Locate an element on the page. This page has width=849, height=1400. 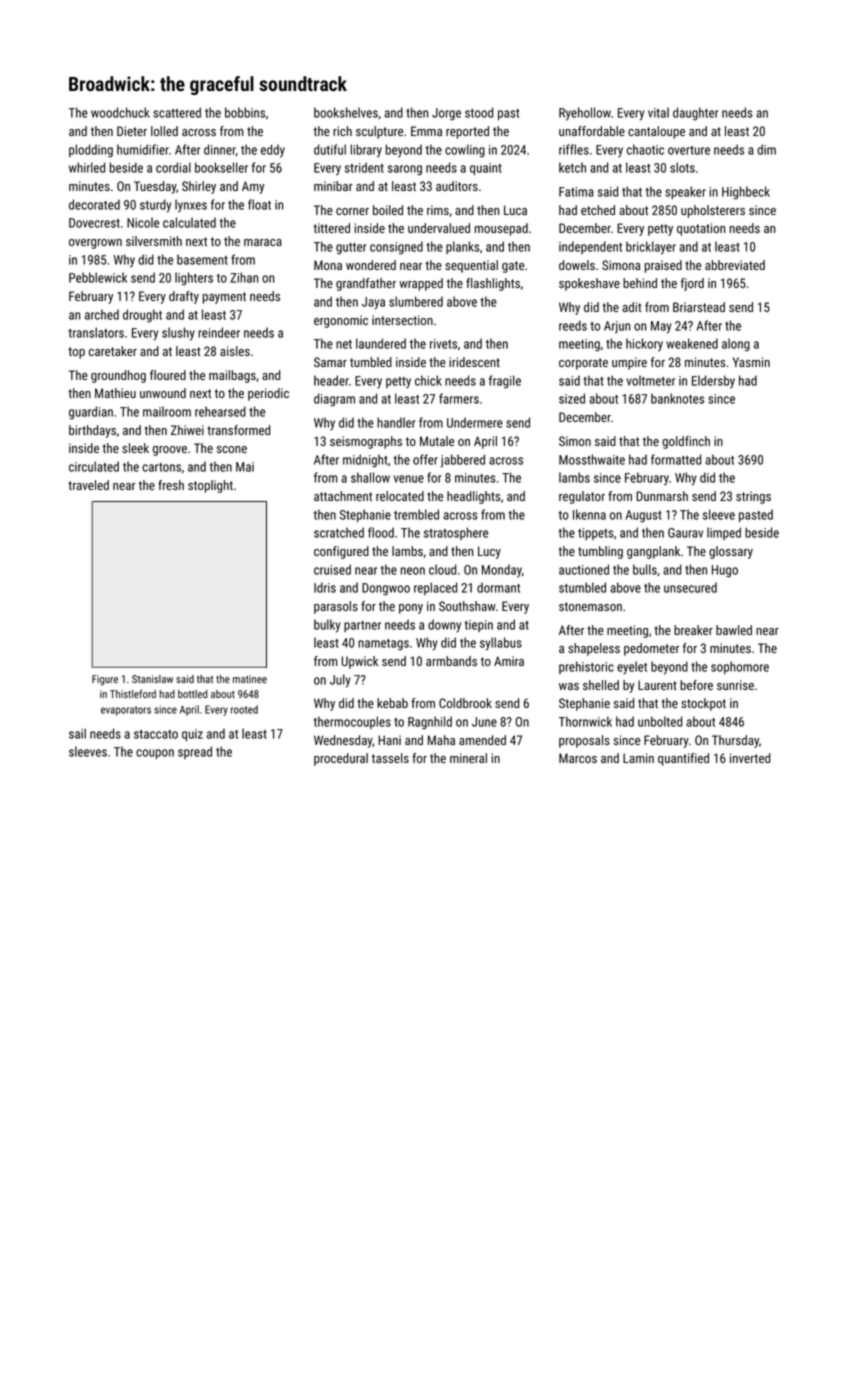
stood is located at coordinates (479, 112).
